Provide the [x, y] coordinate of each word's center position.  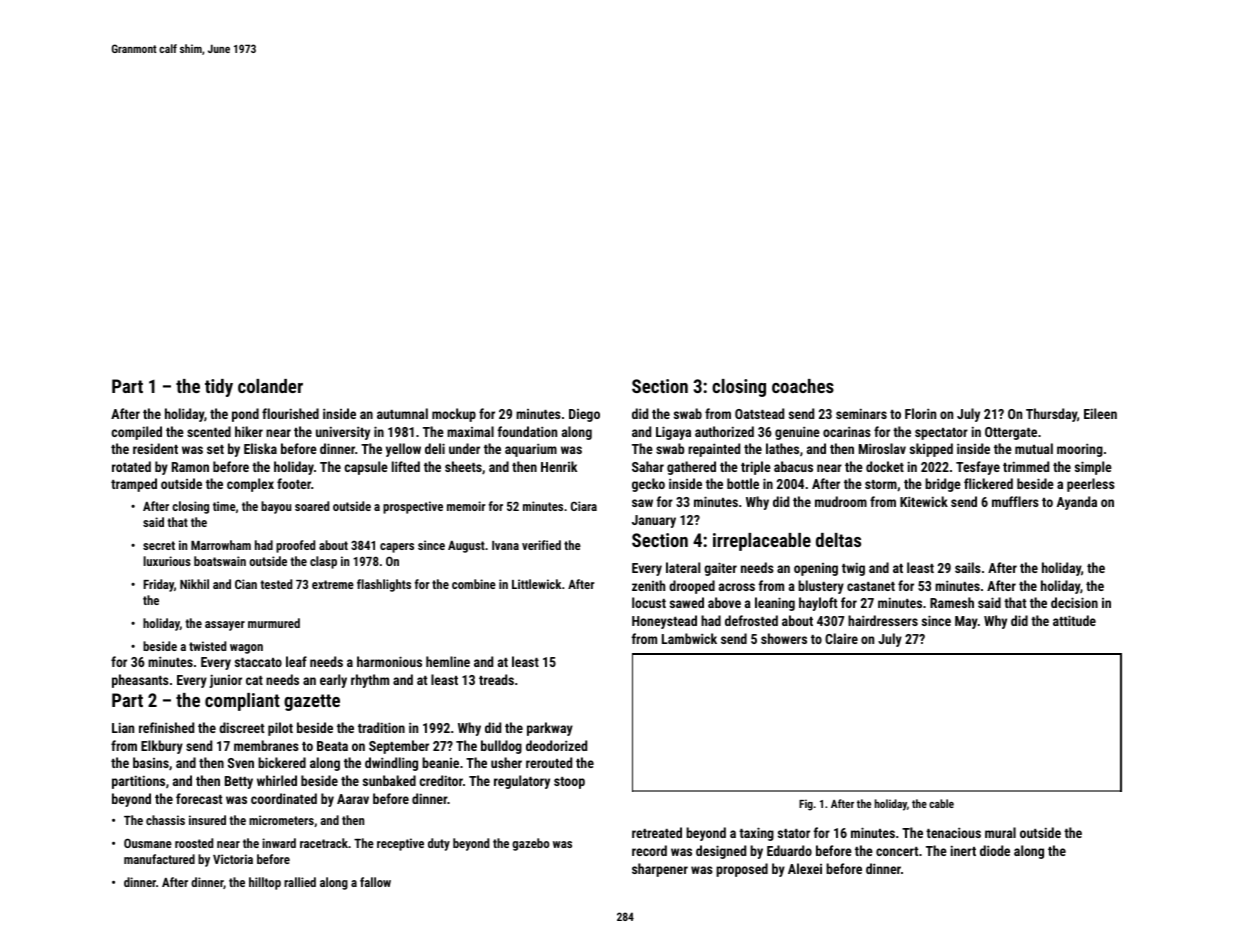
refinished [166, 727]
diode [995, 850]
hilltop [265, 883]
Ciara [584, 506]
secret [159, 545]
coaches [803, 386]
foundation [527, 431]
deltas [838, 540]
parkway [550, 729]
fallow [375, 882]
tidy [219, 388]
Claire [841, 638]
